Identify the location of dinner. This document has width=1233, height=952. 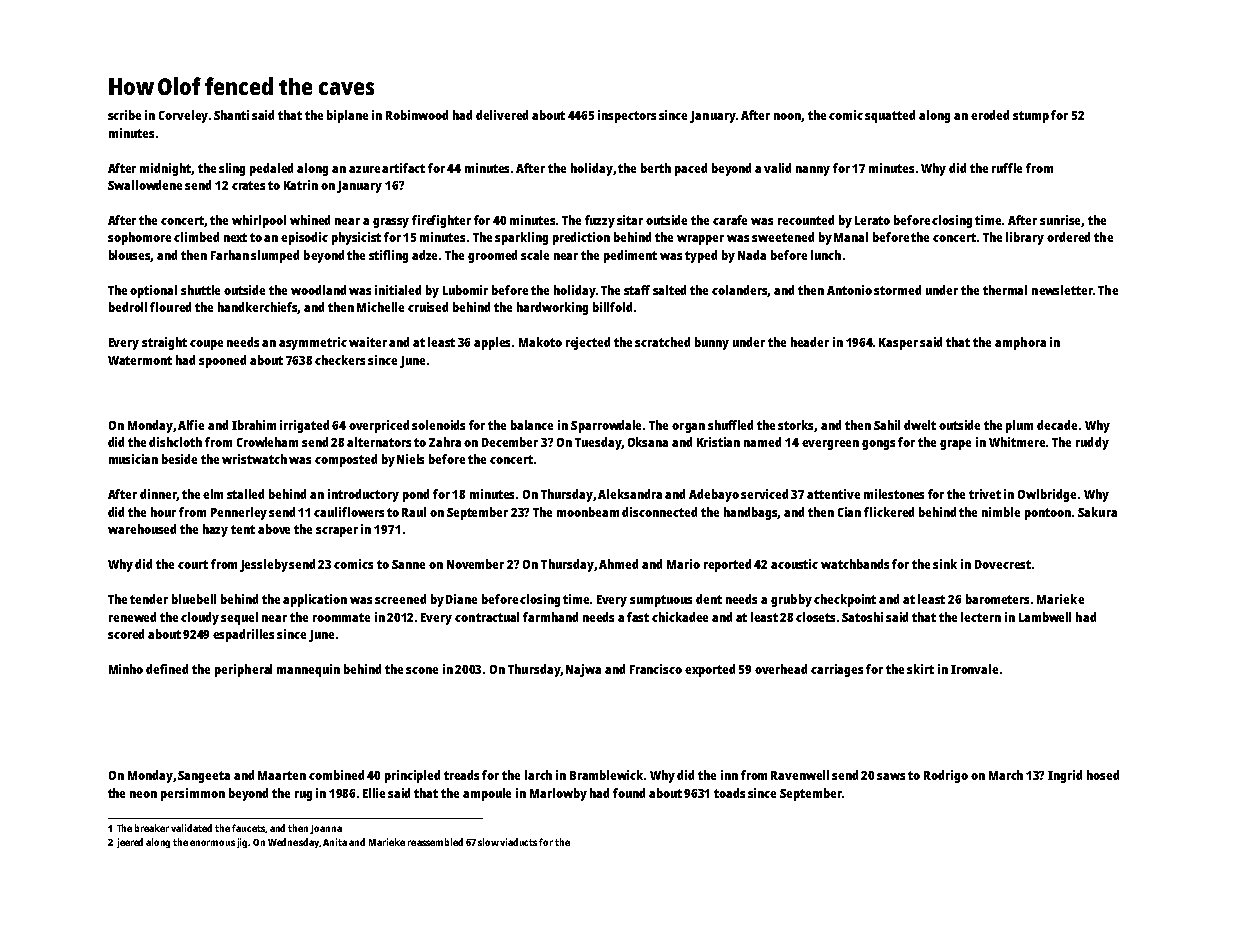
(158, 495).
